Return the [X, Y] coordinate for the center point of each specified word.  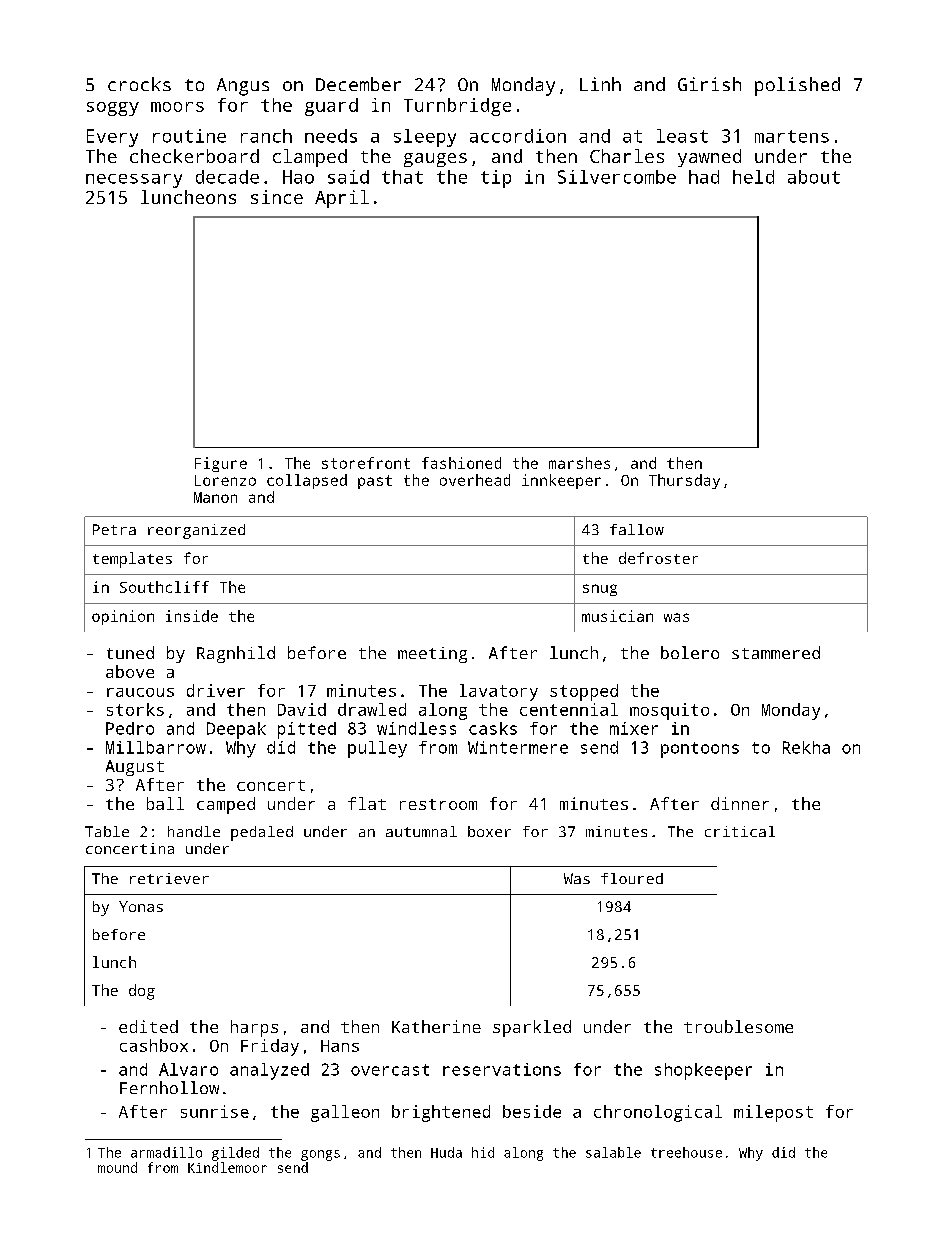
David [302, 709]
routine [189, 136]
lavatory [499, 692]
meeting [432, 655]
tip [496, 179]
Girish [709, 84]
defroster [658, 558]
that [402, 177]
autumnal [421, 831]
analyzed [269, 1071]
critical [740, 831]
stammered [776, 652]
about [814, 177]
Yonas [141, 906]
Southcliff [164, 587]
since [277, 197]
